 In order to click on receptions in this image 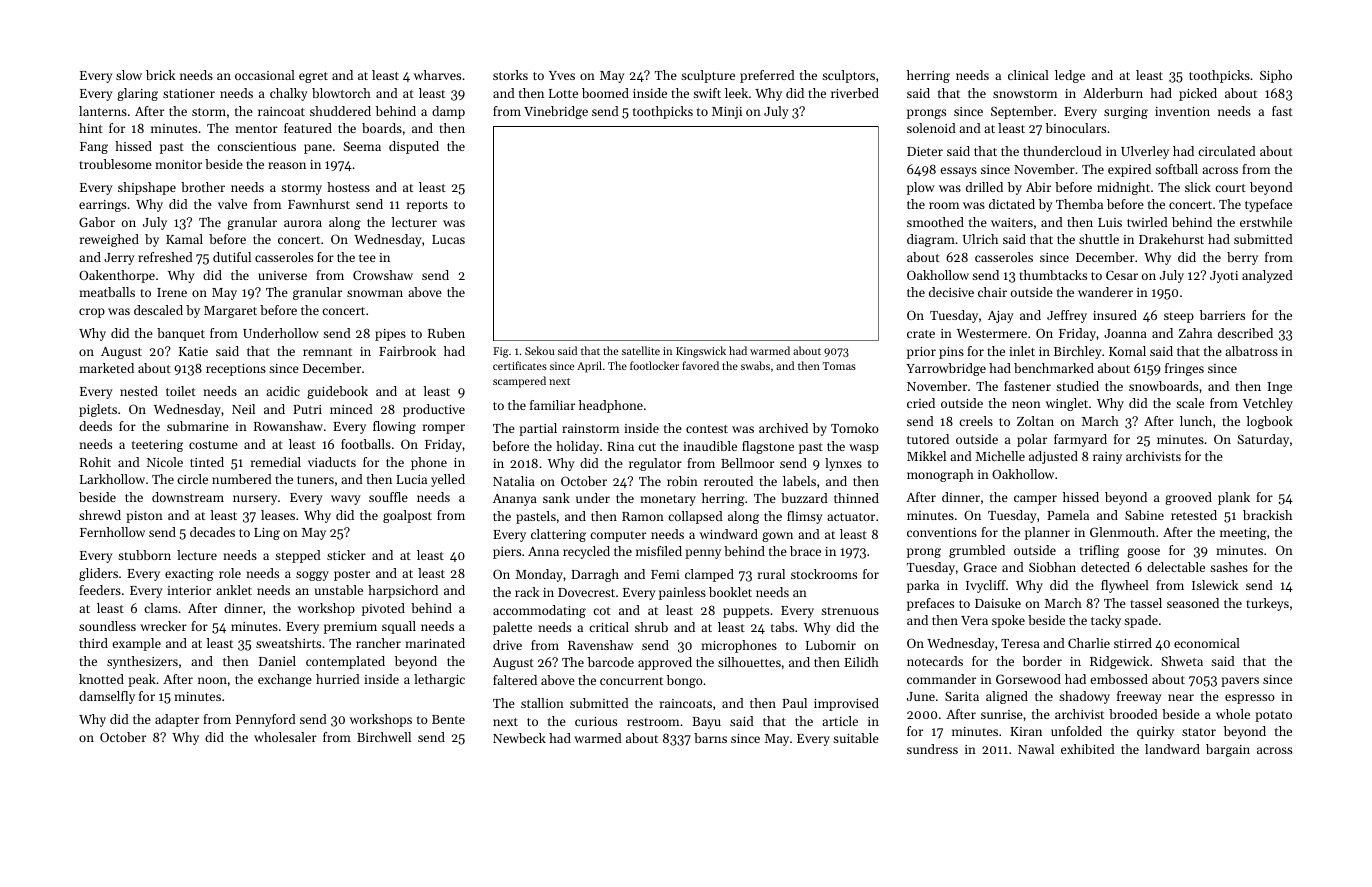, I will do `click(236, 370)`.
